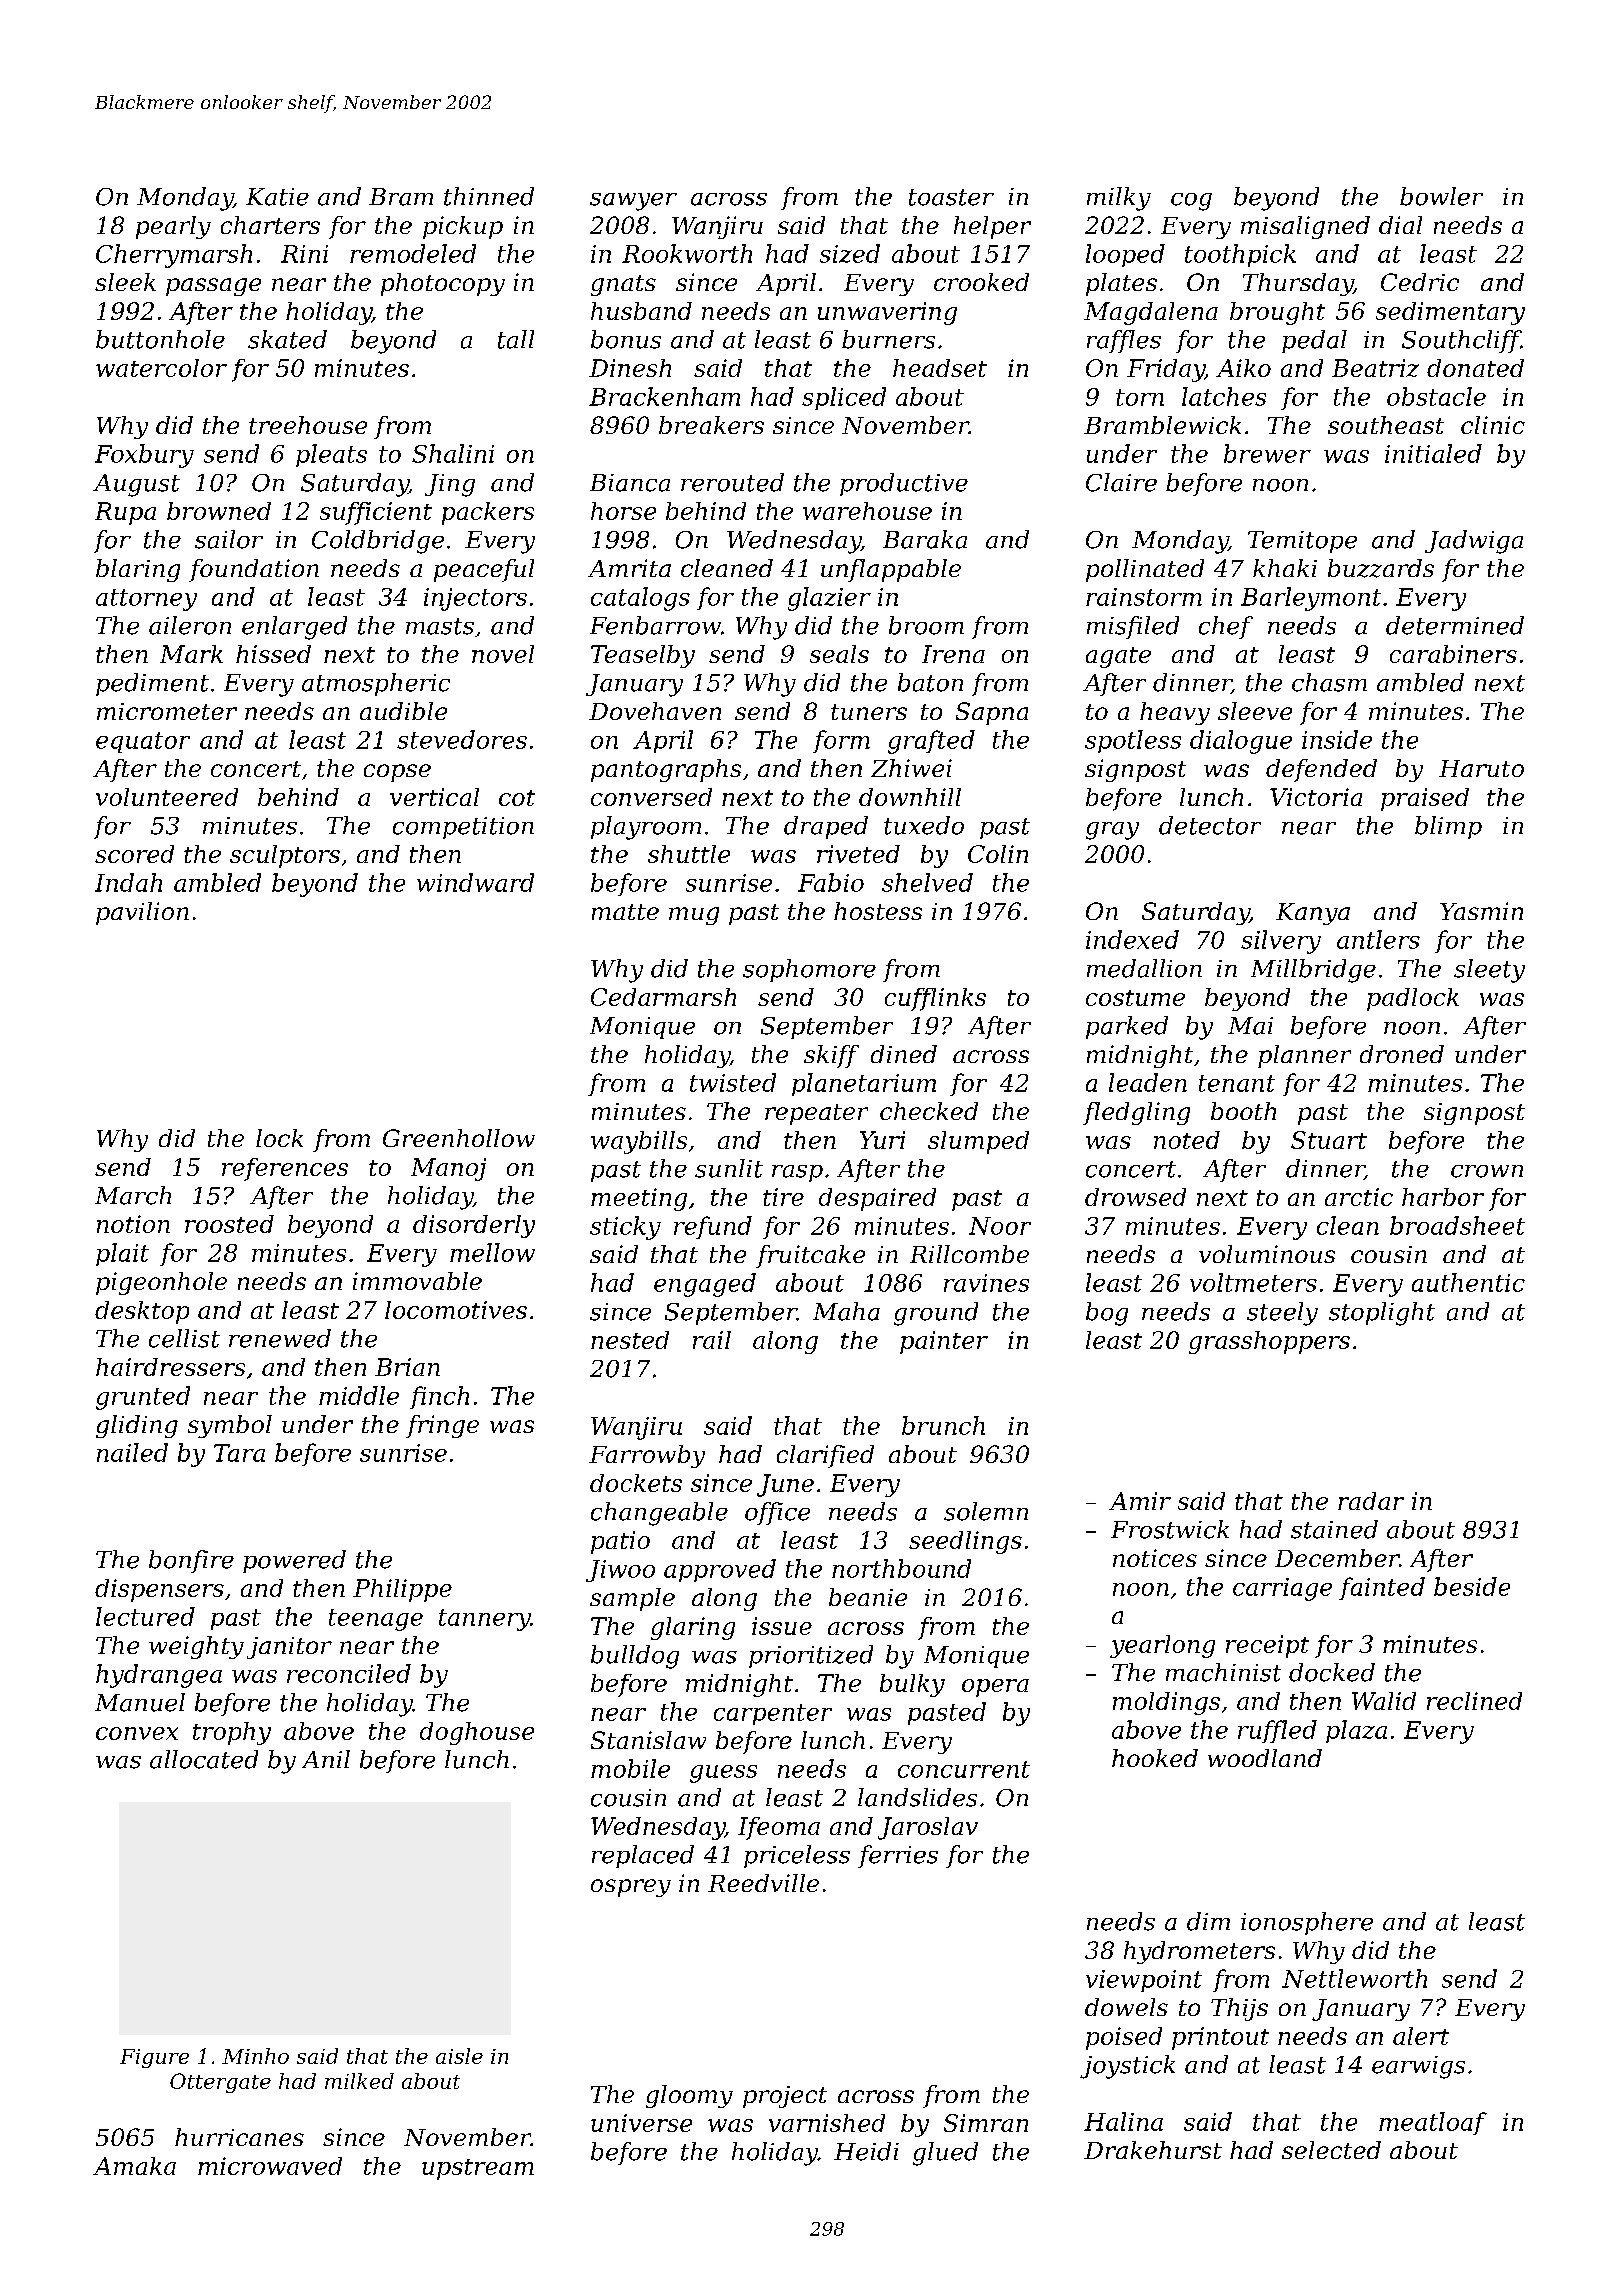 The height and width of the screenshot is (2292, 1620). I want to click on Tara, so click(239, 1453).
